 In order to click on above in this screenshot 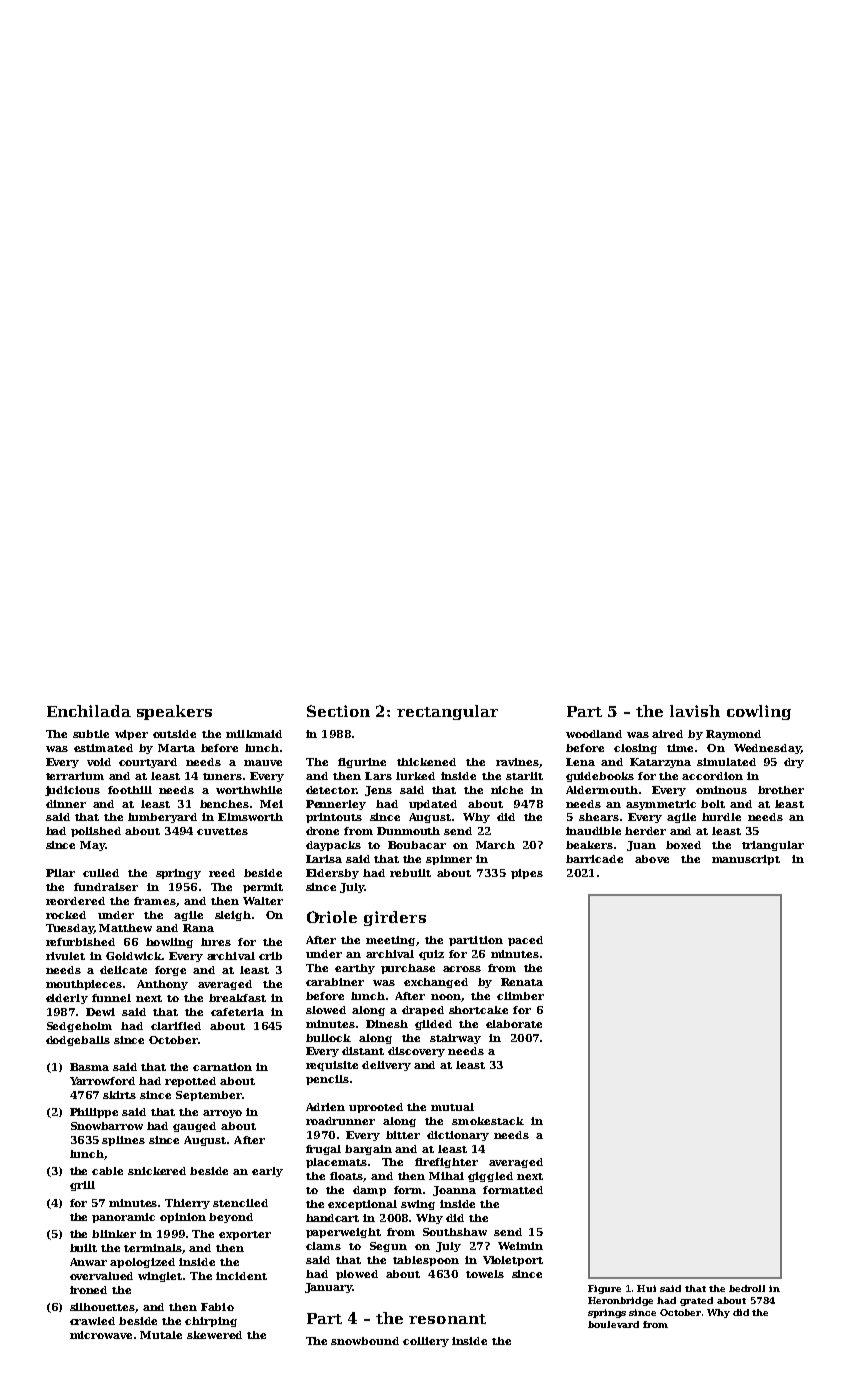, I will do `click(652, 859)`.
